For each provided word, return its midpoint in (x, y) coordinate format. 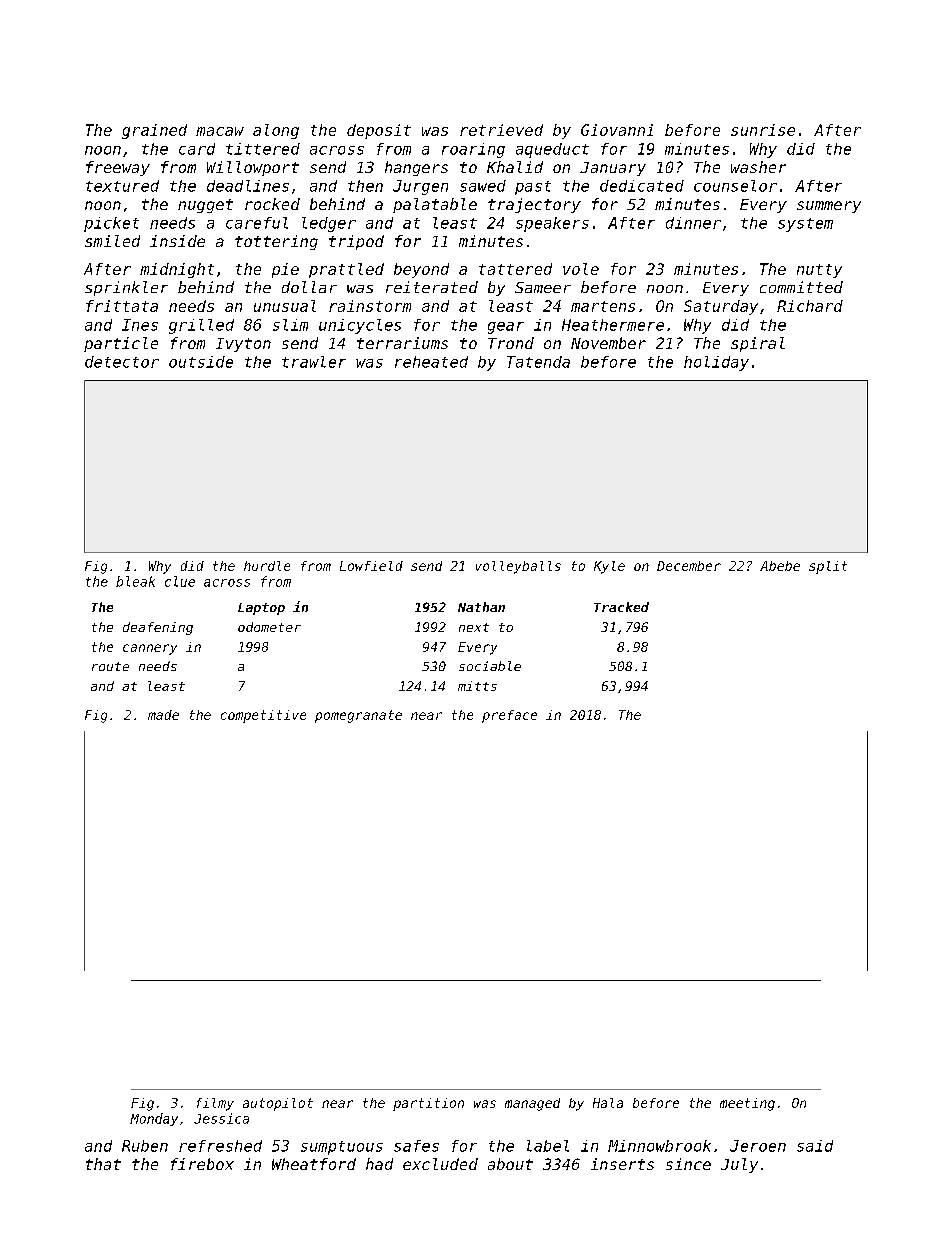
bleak (135, 581)
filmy (215, 1104)
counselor (735, 186)
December (689, 566)
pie (285, 270)
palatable (435, 205)
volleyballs (518, 567)
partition (428, 1104)
